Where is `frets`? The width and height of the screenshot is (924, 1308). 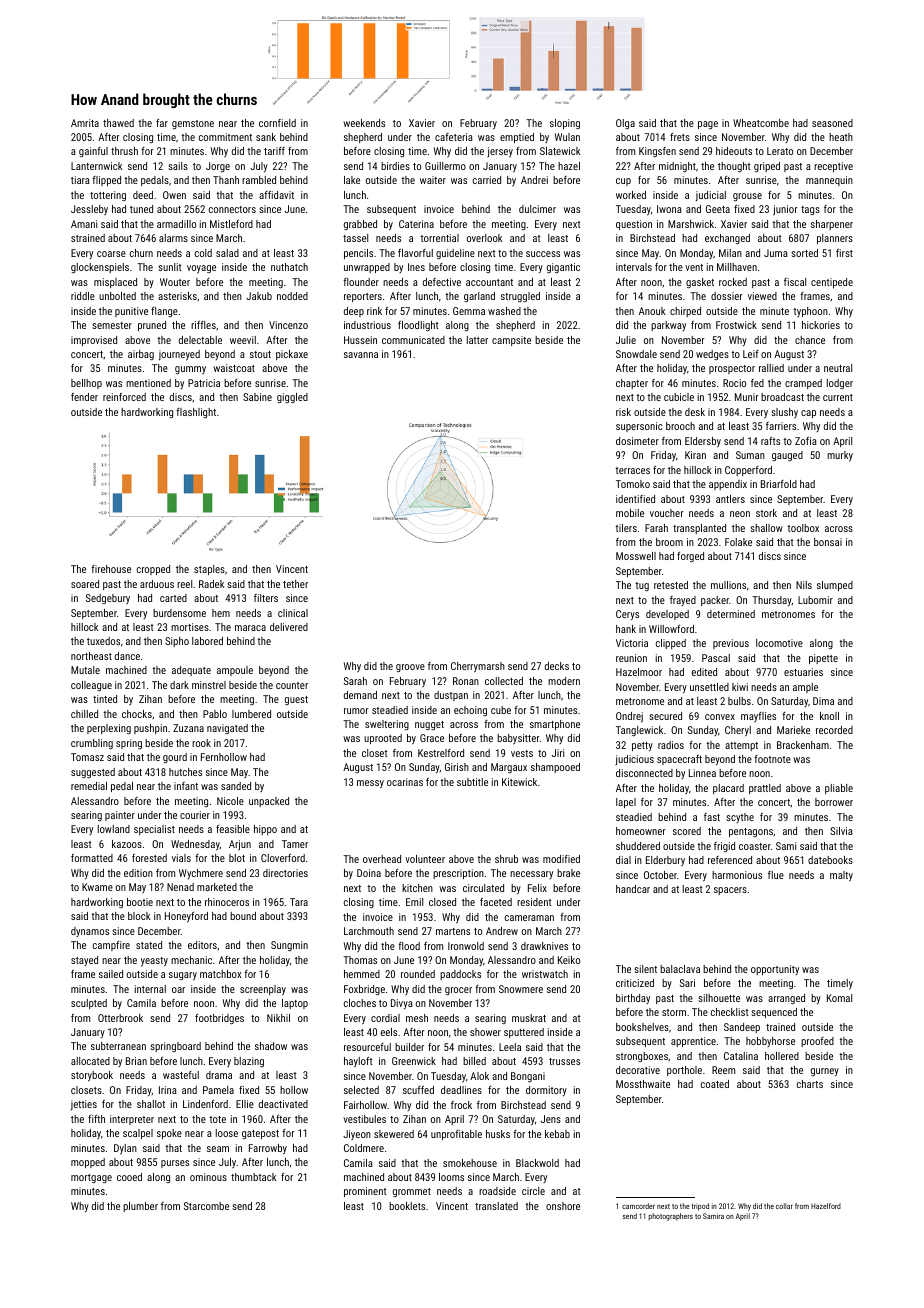 frets is located at coordinates (680, 137).
